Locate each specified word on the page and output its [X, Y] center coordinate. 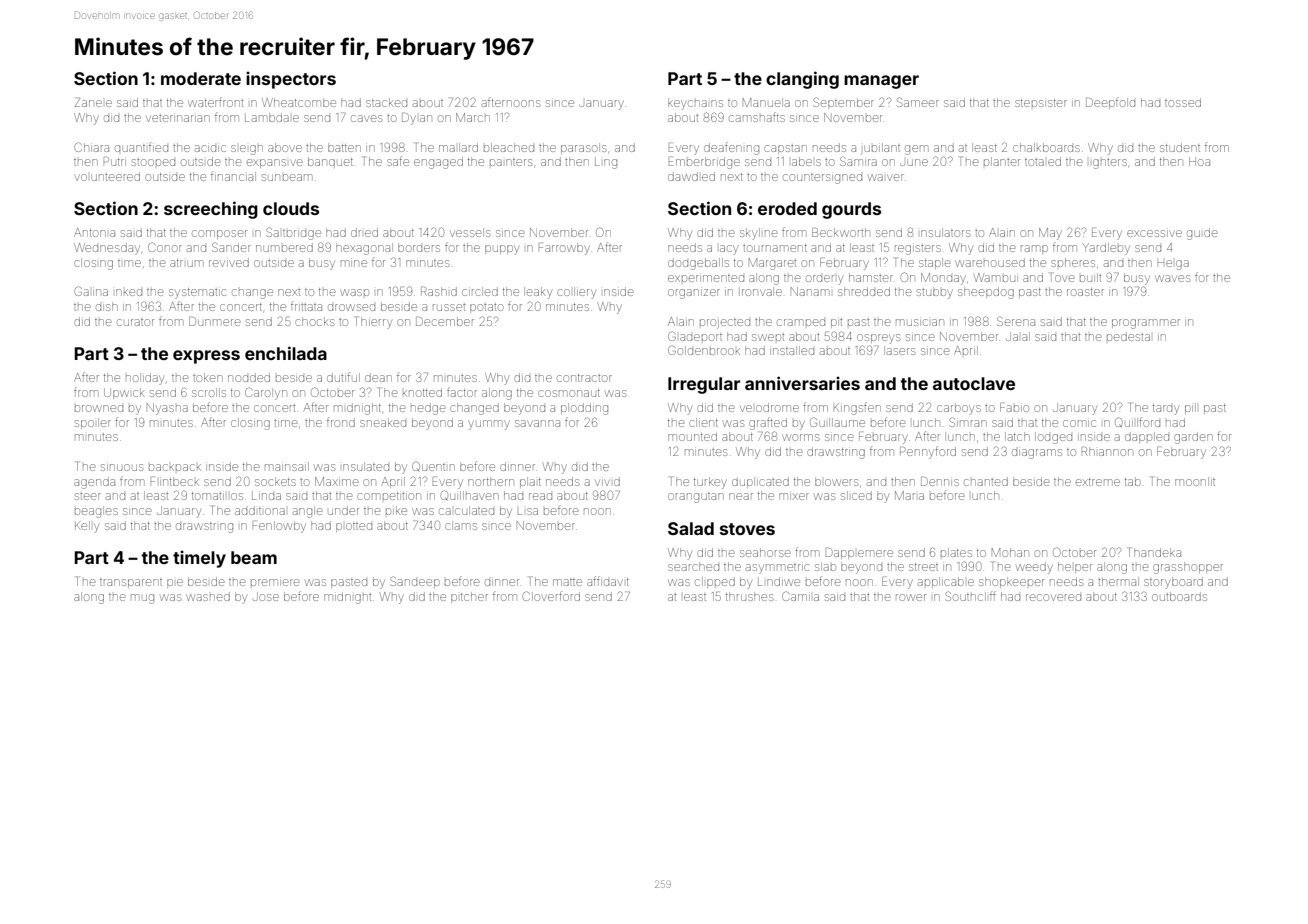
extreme [1098, 482]
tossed [1183, 102]
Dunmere [214, 321]
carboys [959, 409]
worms [800, 437]
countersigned [822, 179]
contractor [584, 378]
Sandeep [415, 582]
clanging [802, 80]
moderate [201, 78]
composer [219, 234]
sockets [275, 481]
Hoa [1199, 161]
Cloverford [551, 596]
